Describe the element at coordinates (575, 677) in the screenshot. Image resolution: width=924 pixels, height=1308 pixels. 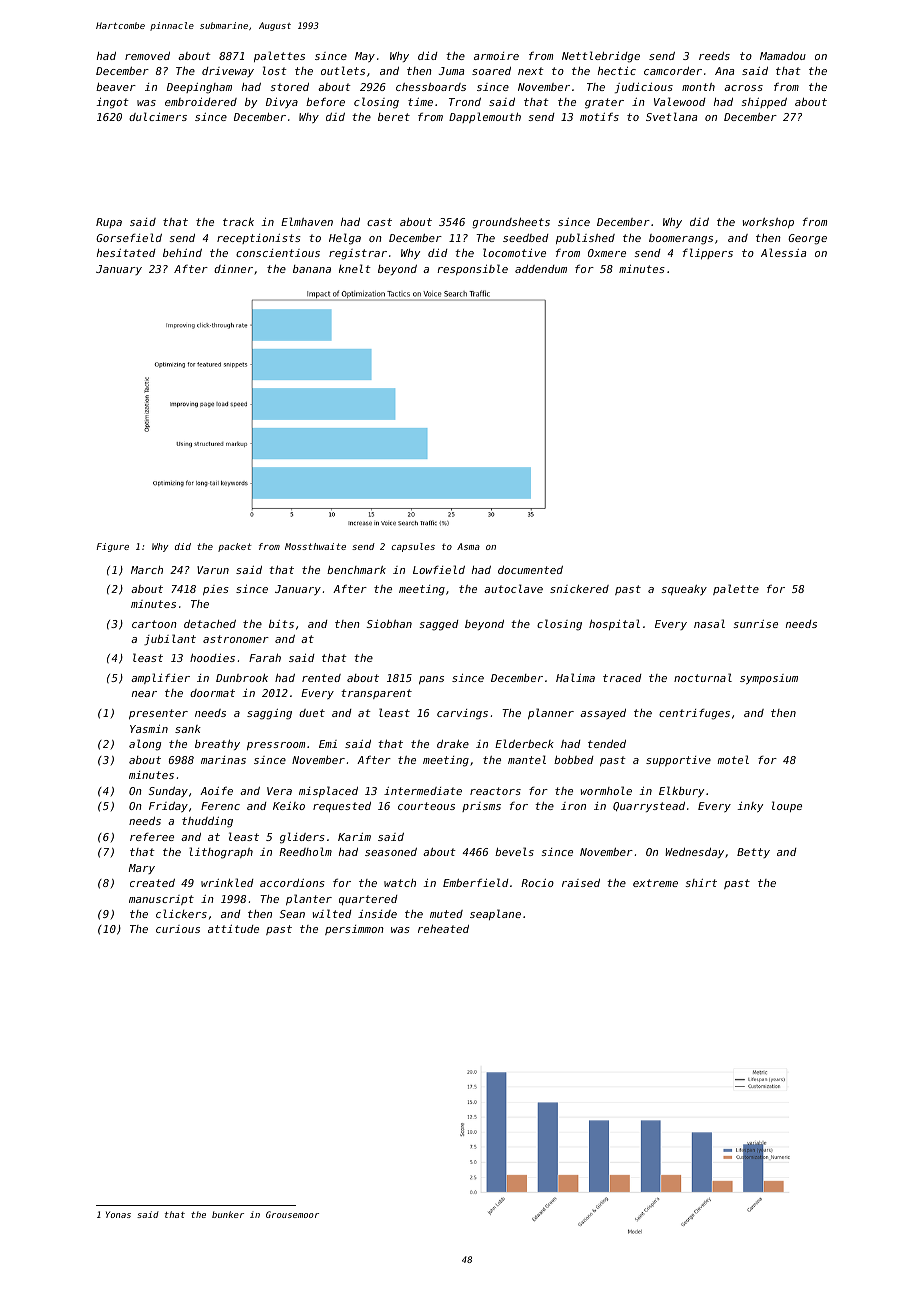
I see `Halima` at that location.
